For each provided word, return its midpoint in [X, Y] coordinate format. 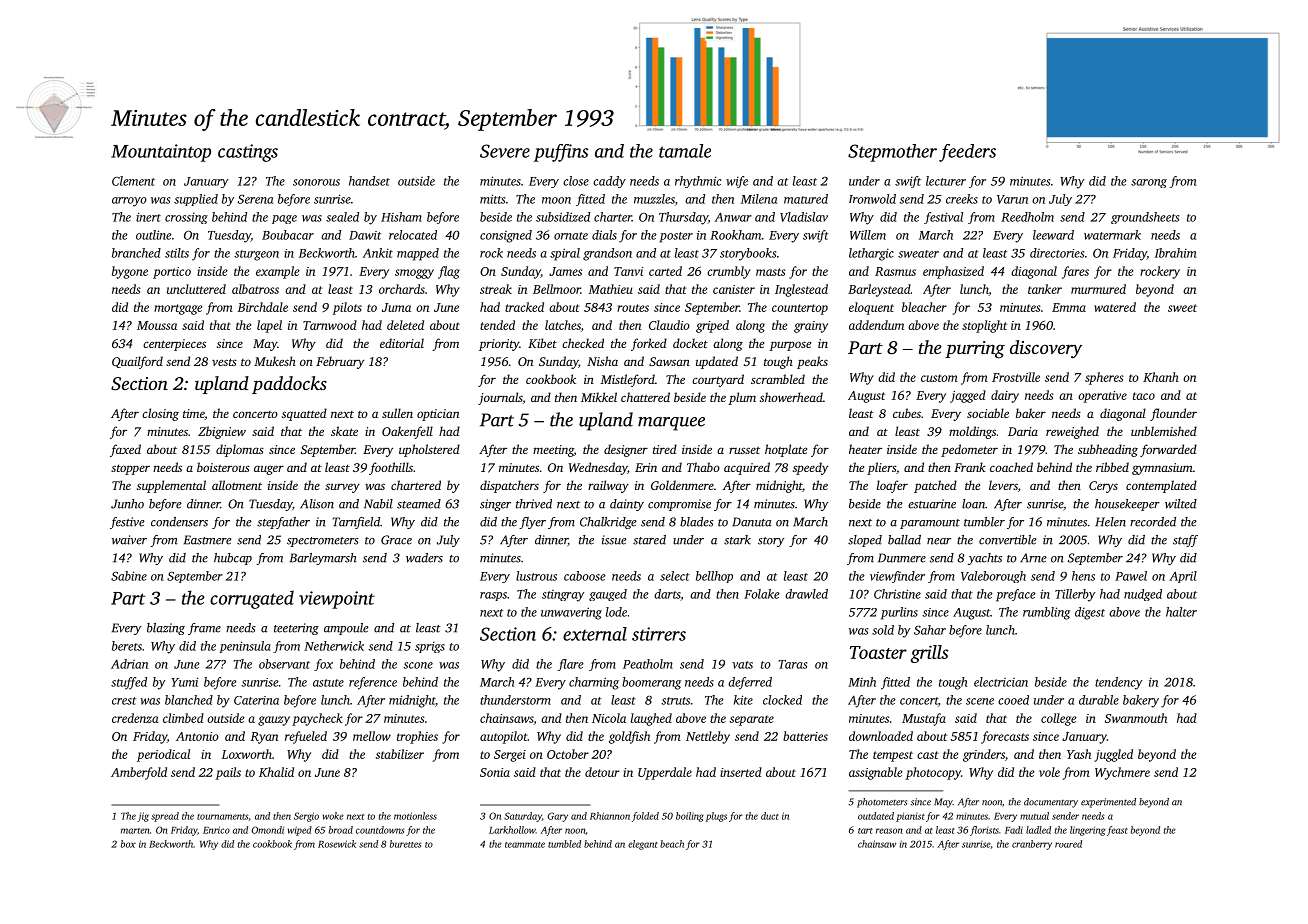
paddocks [289, 385]
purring [975, 350]
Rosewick [337, 844]
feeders [967, 153]
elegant [643, 845]
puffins [561, 153]
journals [500, 398]
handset [369, 181]
